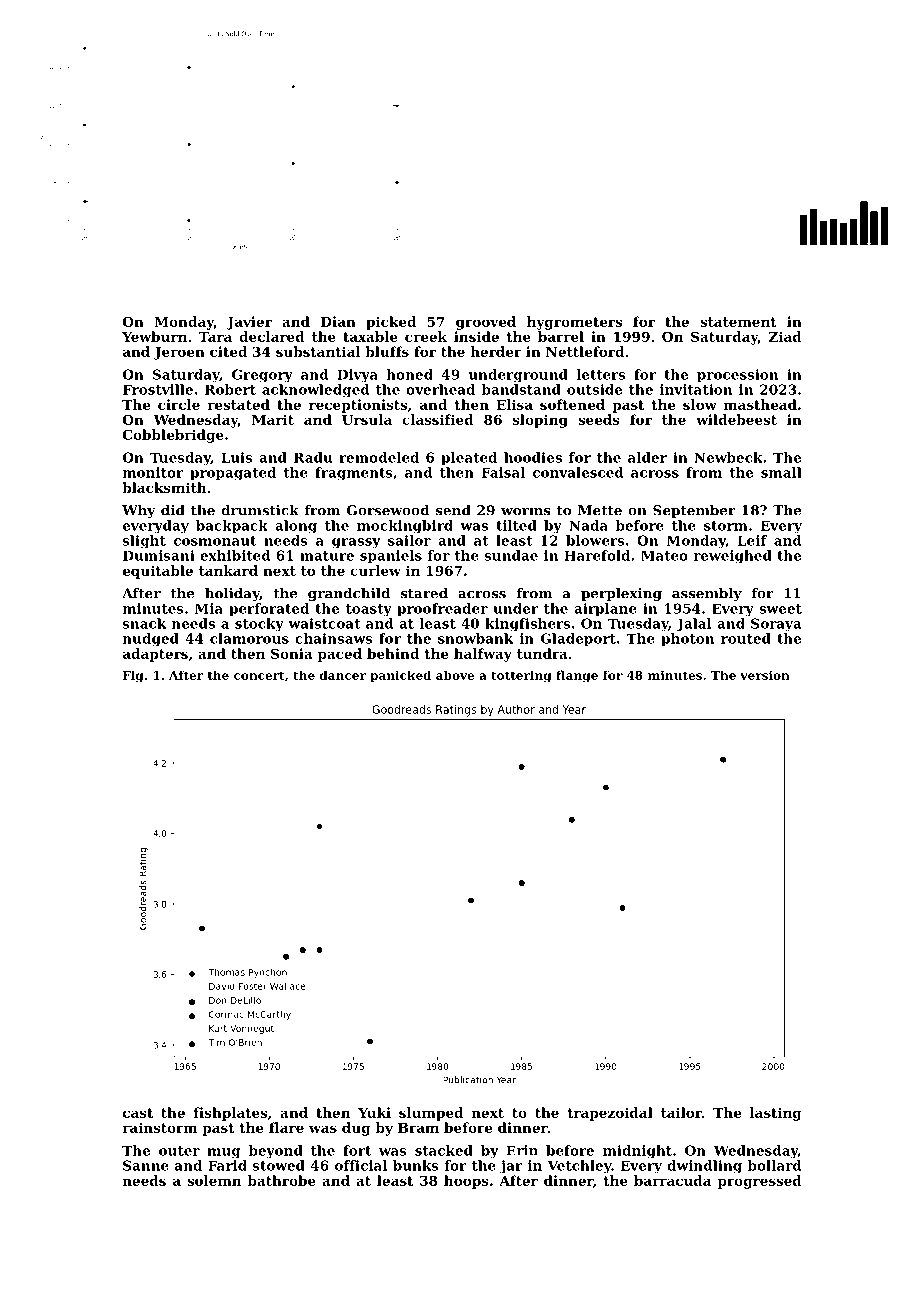 The height and width of the screenshot is (1308, 924). I want to click on Leif, so click(752, 540).
